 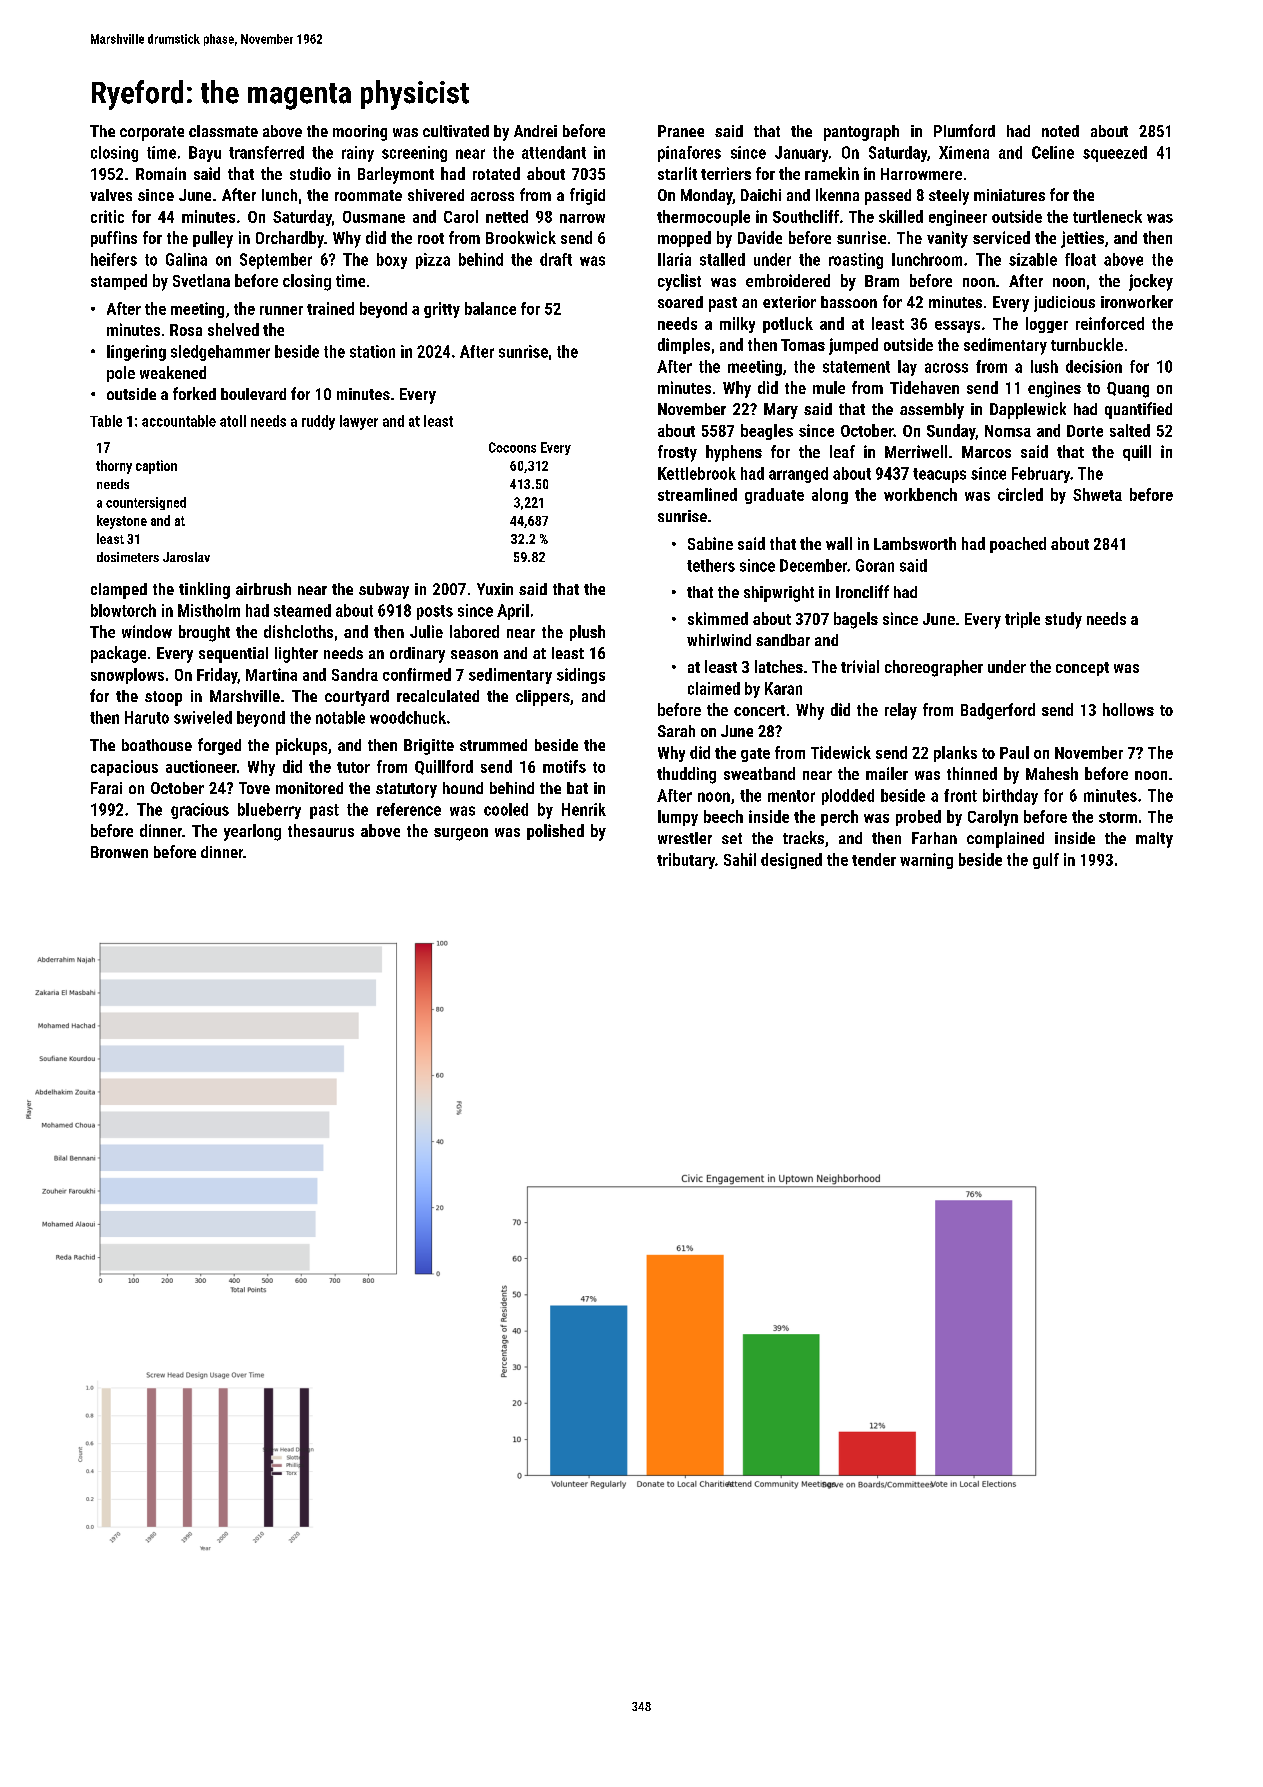 I want to click on beagles, so click(x=767, y=432).
